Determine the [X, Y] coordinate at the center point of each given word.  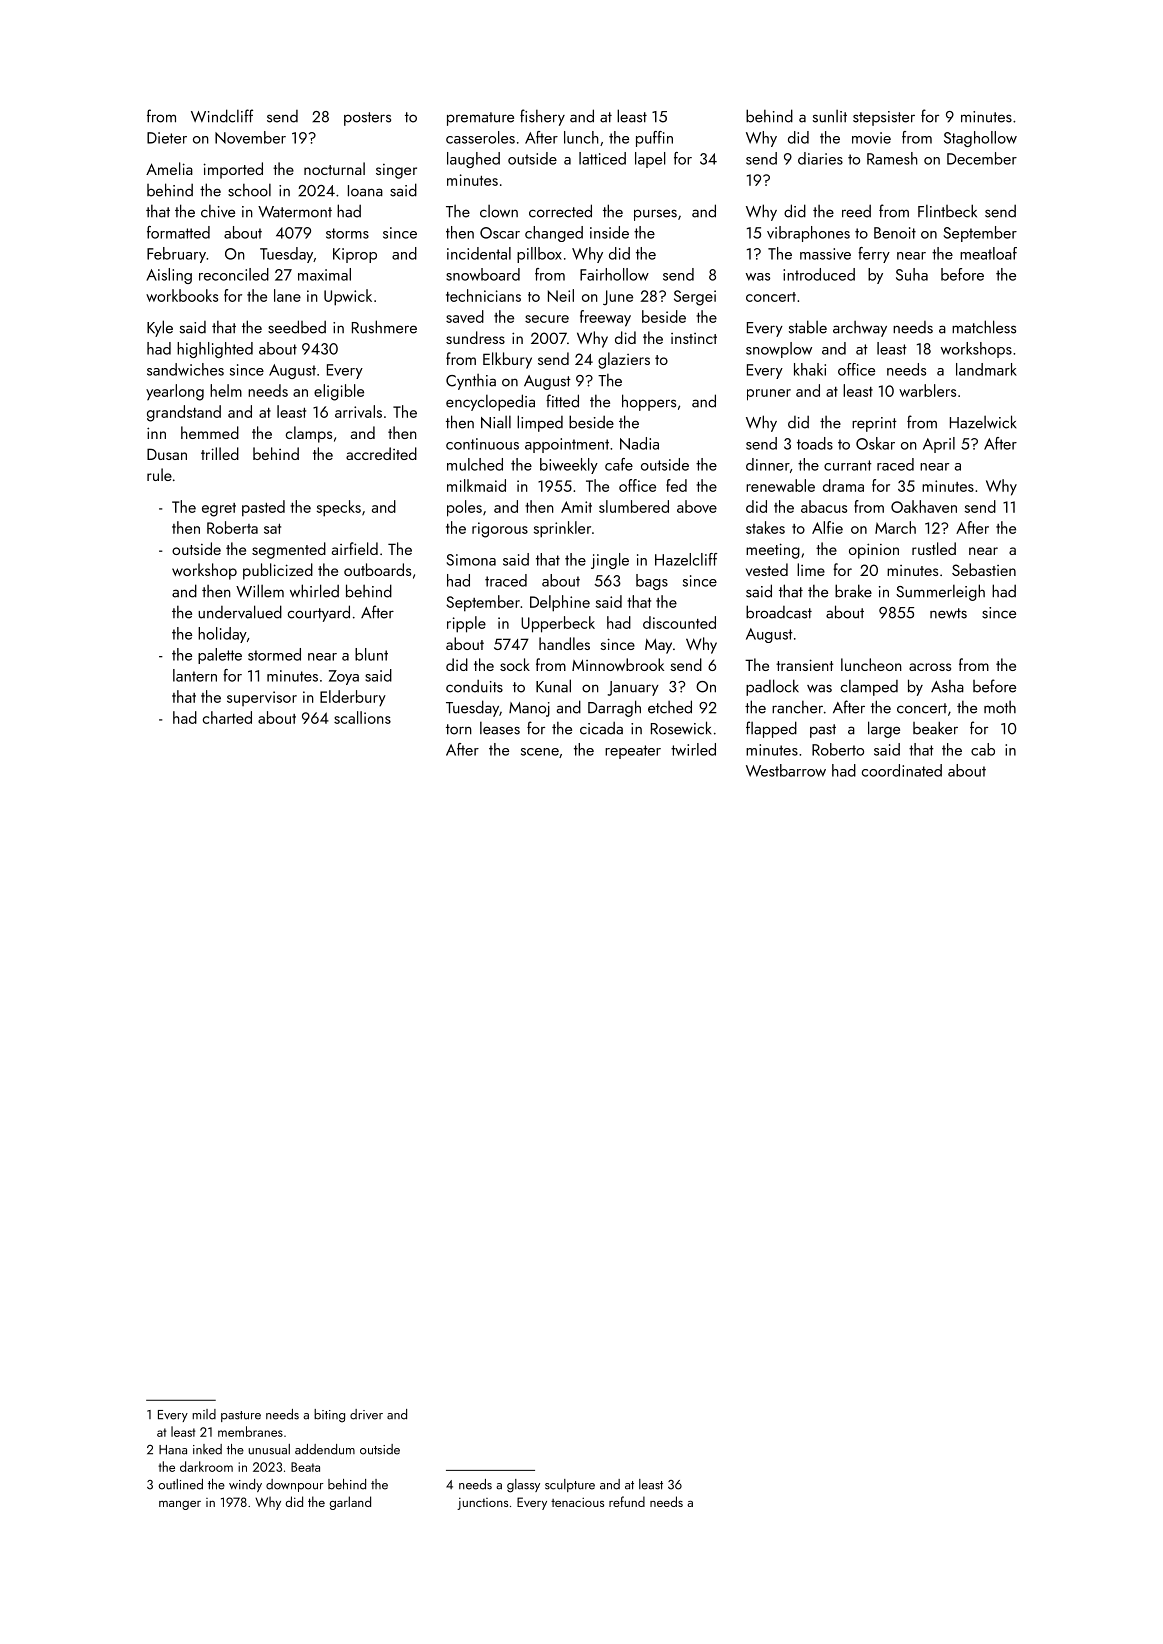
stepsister [884, 118]
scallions [362, 717]
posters [367, 119]
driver [366, 1414]
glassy [523, 1486]
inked [207, 1449]
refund [627, 1501]
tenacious [577, 1502]
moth [1000, 707]
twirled [693, 749]
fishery [542, 117]
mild [204, 1414]
